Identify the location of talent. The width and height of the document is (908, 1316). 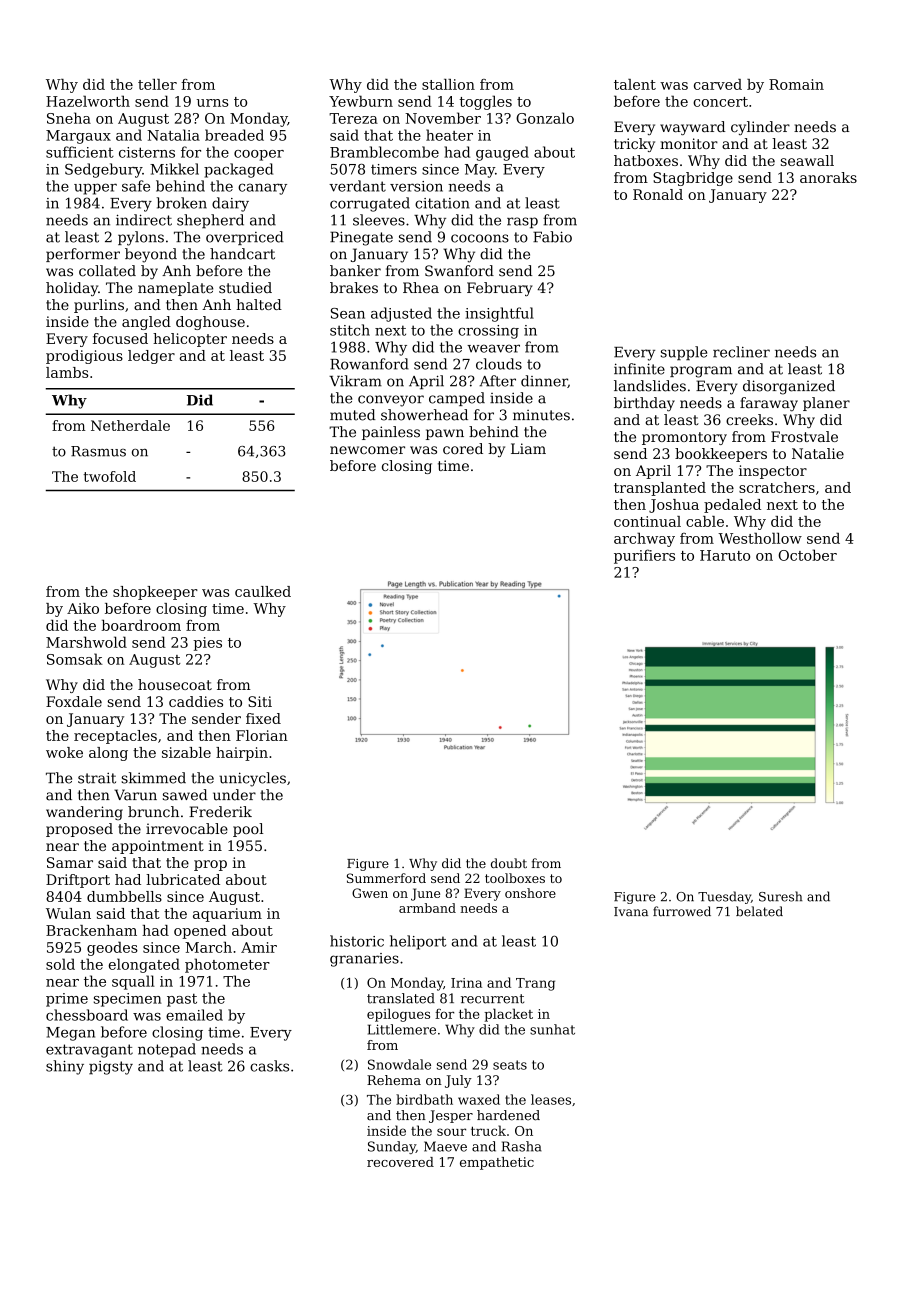
(635, 84).
